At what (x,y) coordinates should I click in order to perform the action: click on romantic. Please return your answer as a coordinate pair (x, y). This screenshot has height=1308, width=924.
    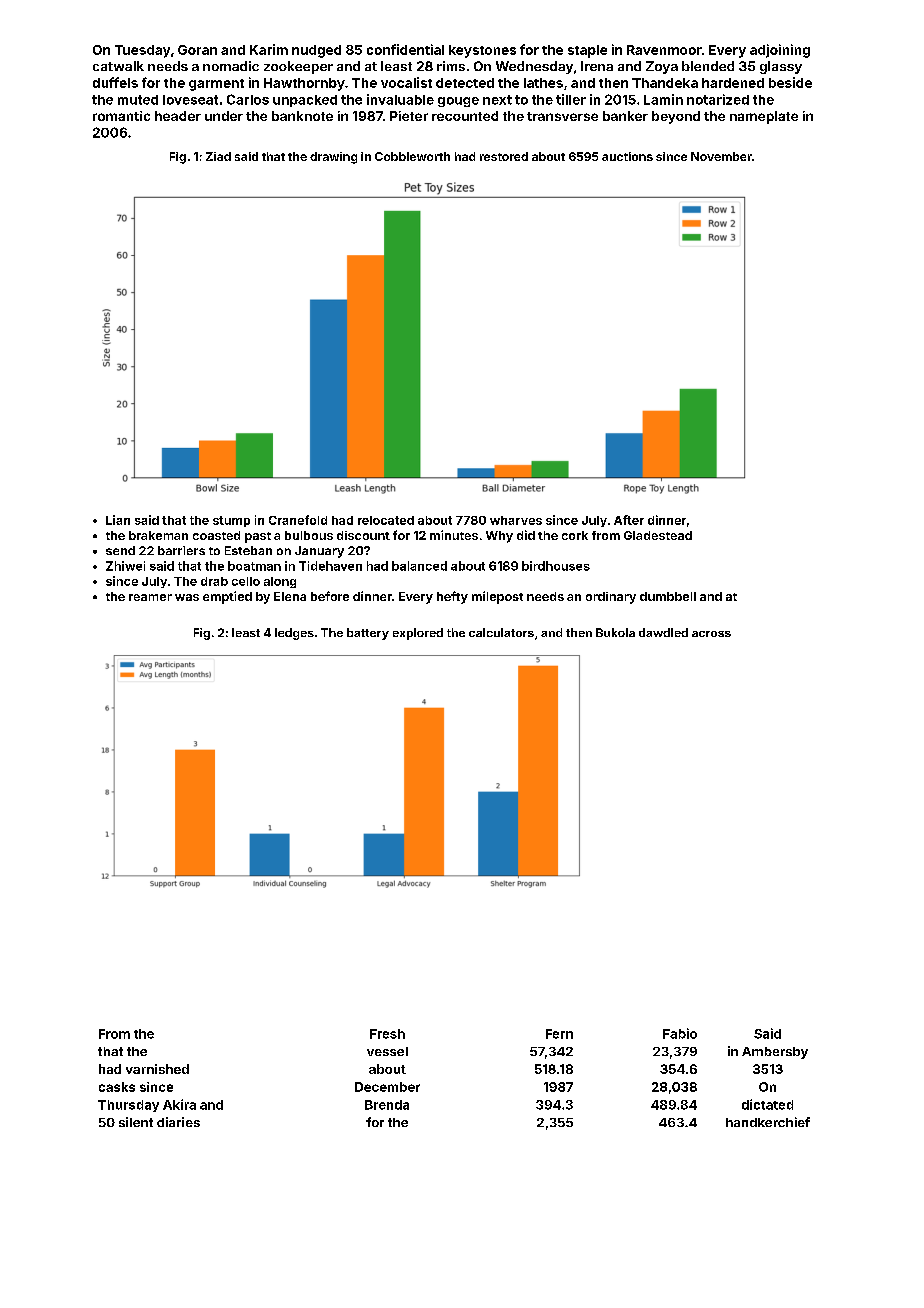
    Looking at the image, I should click on (121, 116).
